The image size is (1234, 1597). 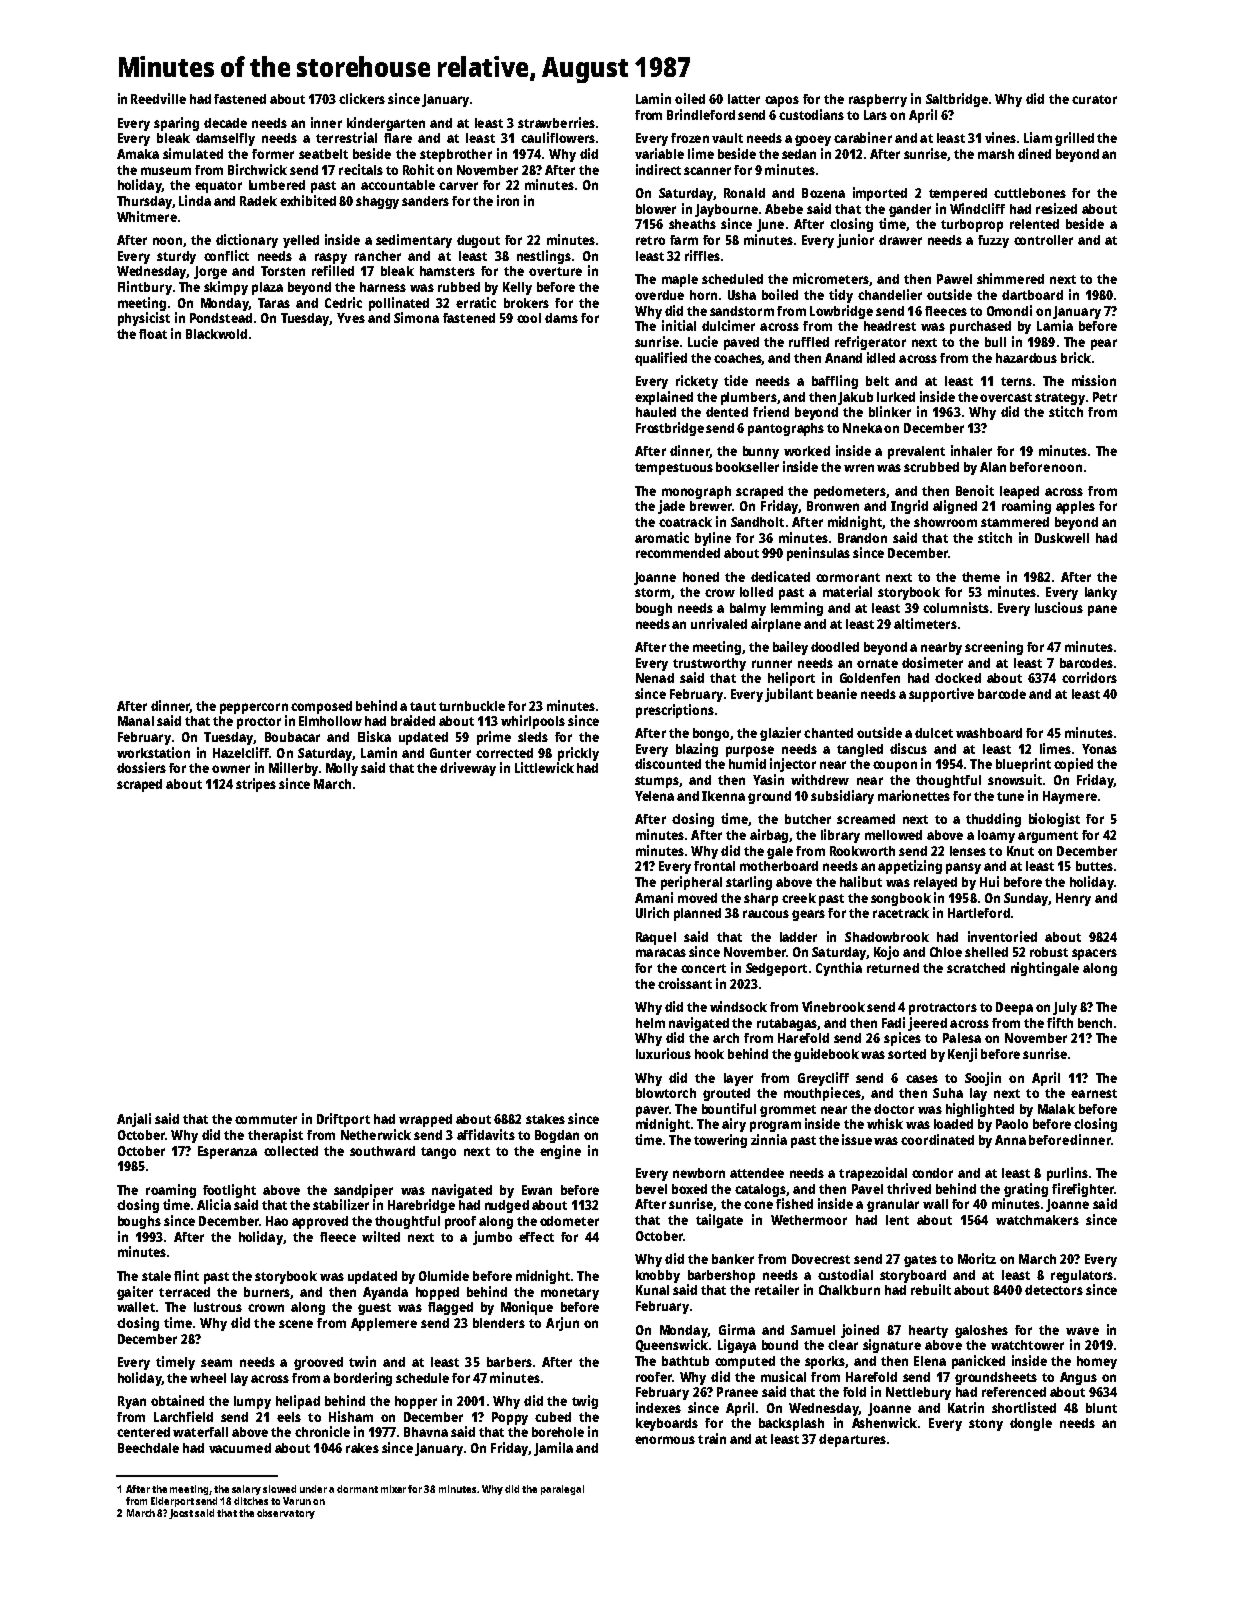 I want to click on paralegal, so click(x=562, y=1490).
